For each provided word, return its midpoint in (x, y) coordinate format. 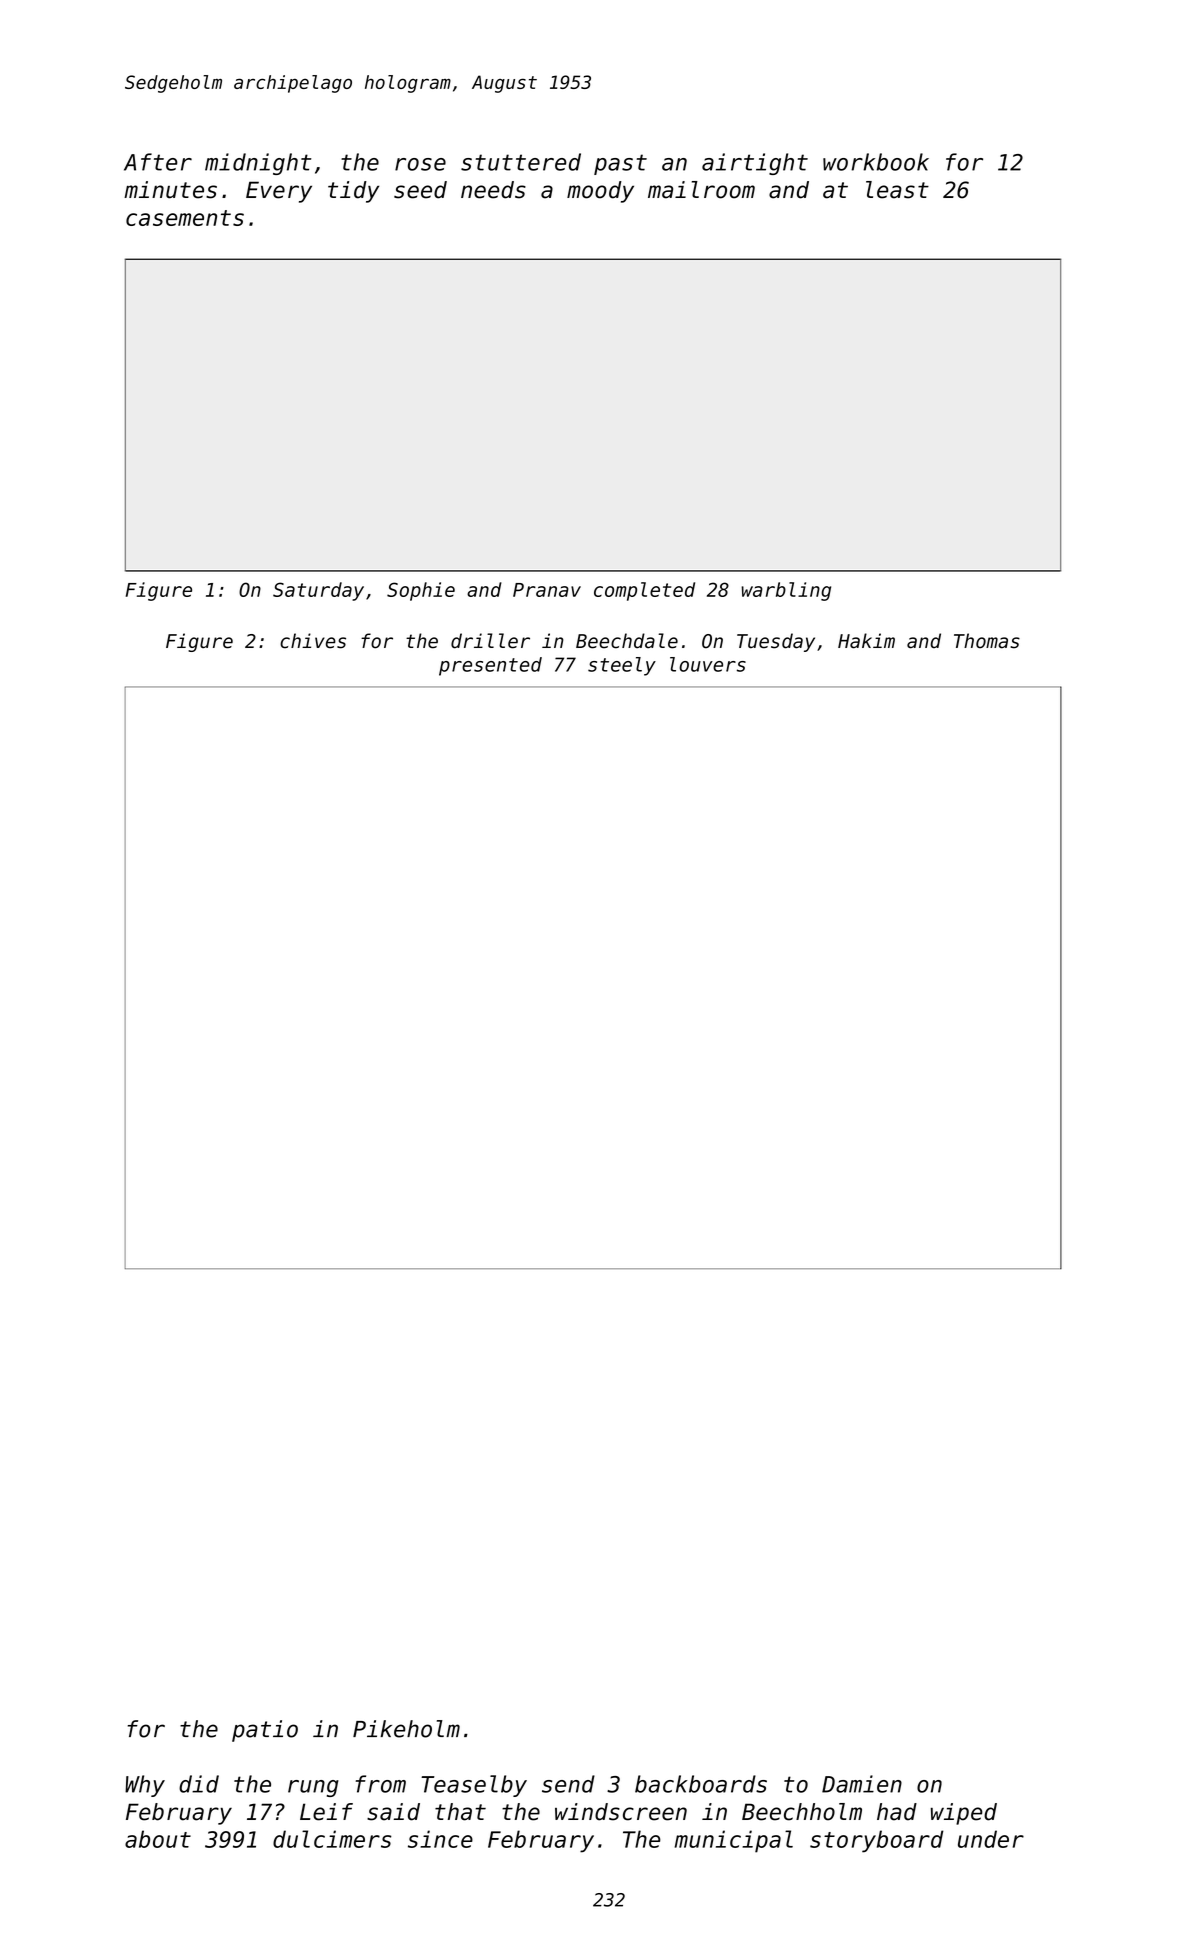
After (158, 162)
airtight (755, 164)
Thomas (987, 641)
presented (490, 666)
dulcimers (332, 1839)
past (620, 164)
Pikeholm (406, 1729)
